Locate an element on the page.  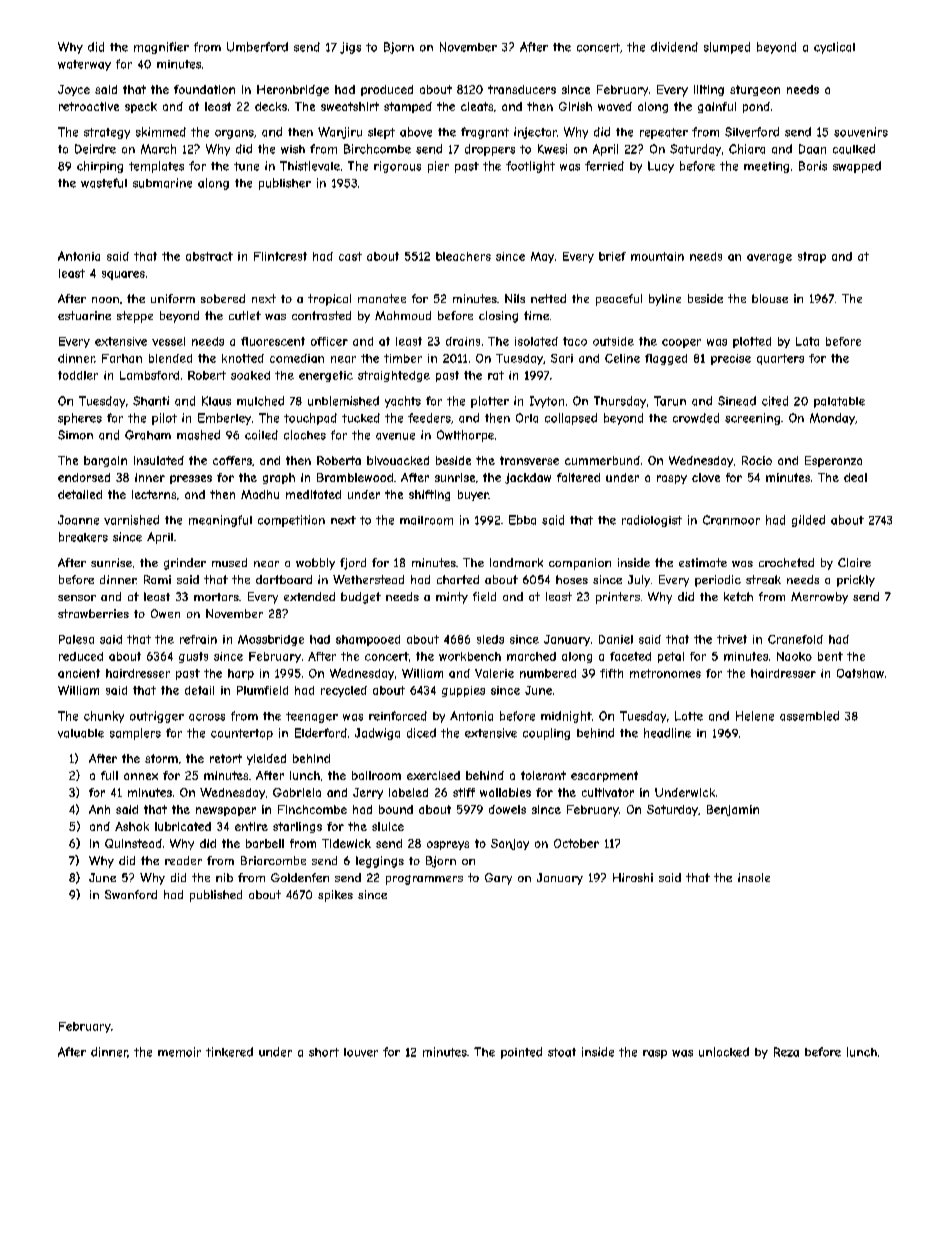
memoir is located at coordinates (179, 1052).
